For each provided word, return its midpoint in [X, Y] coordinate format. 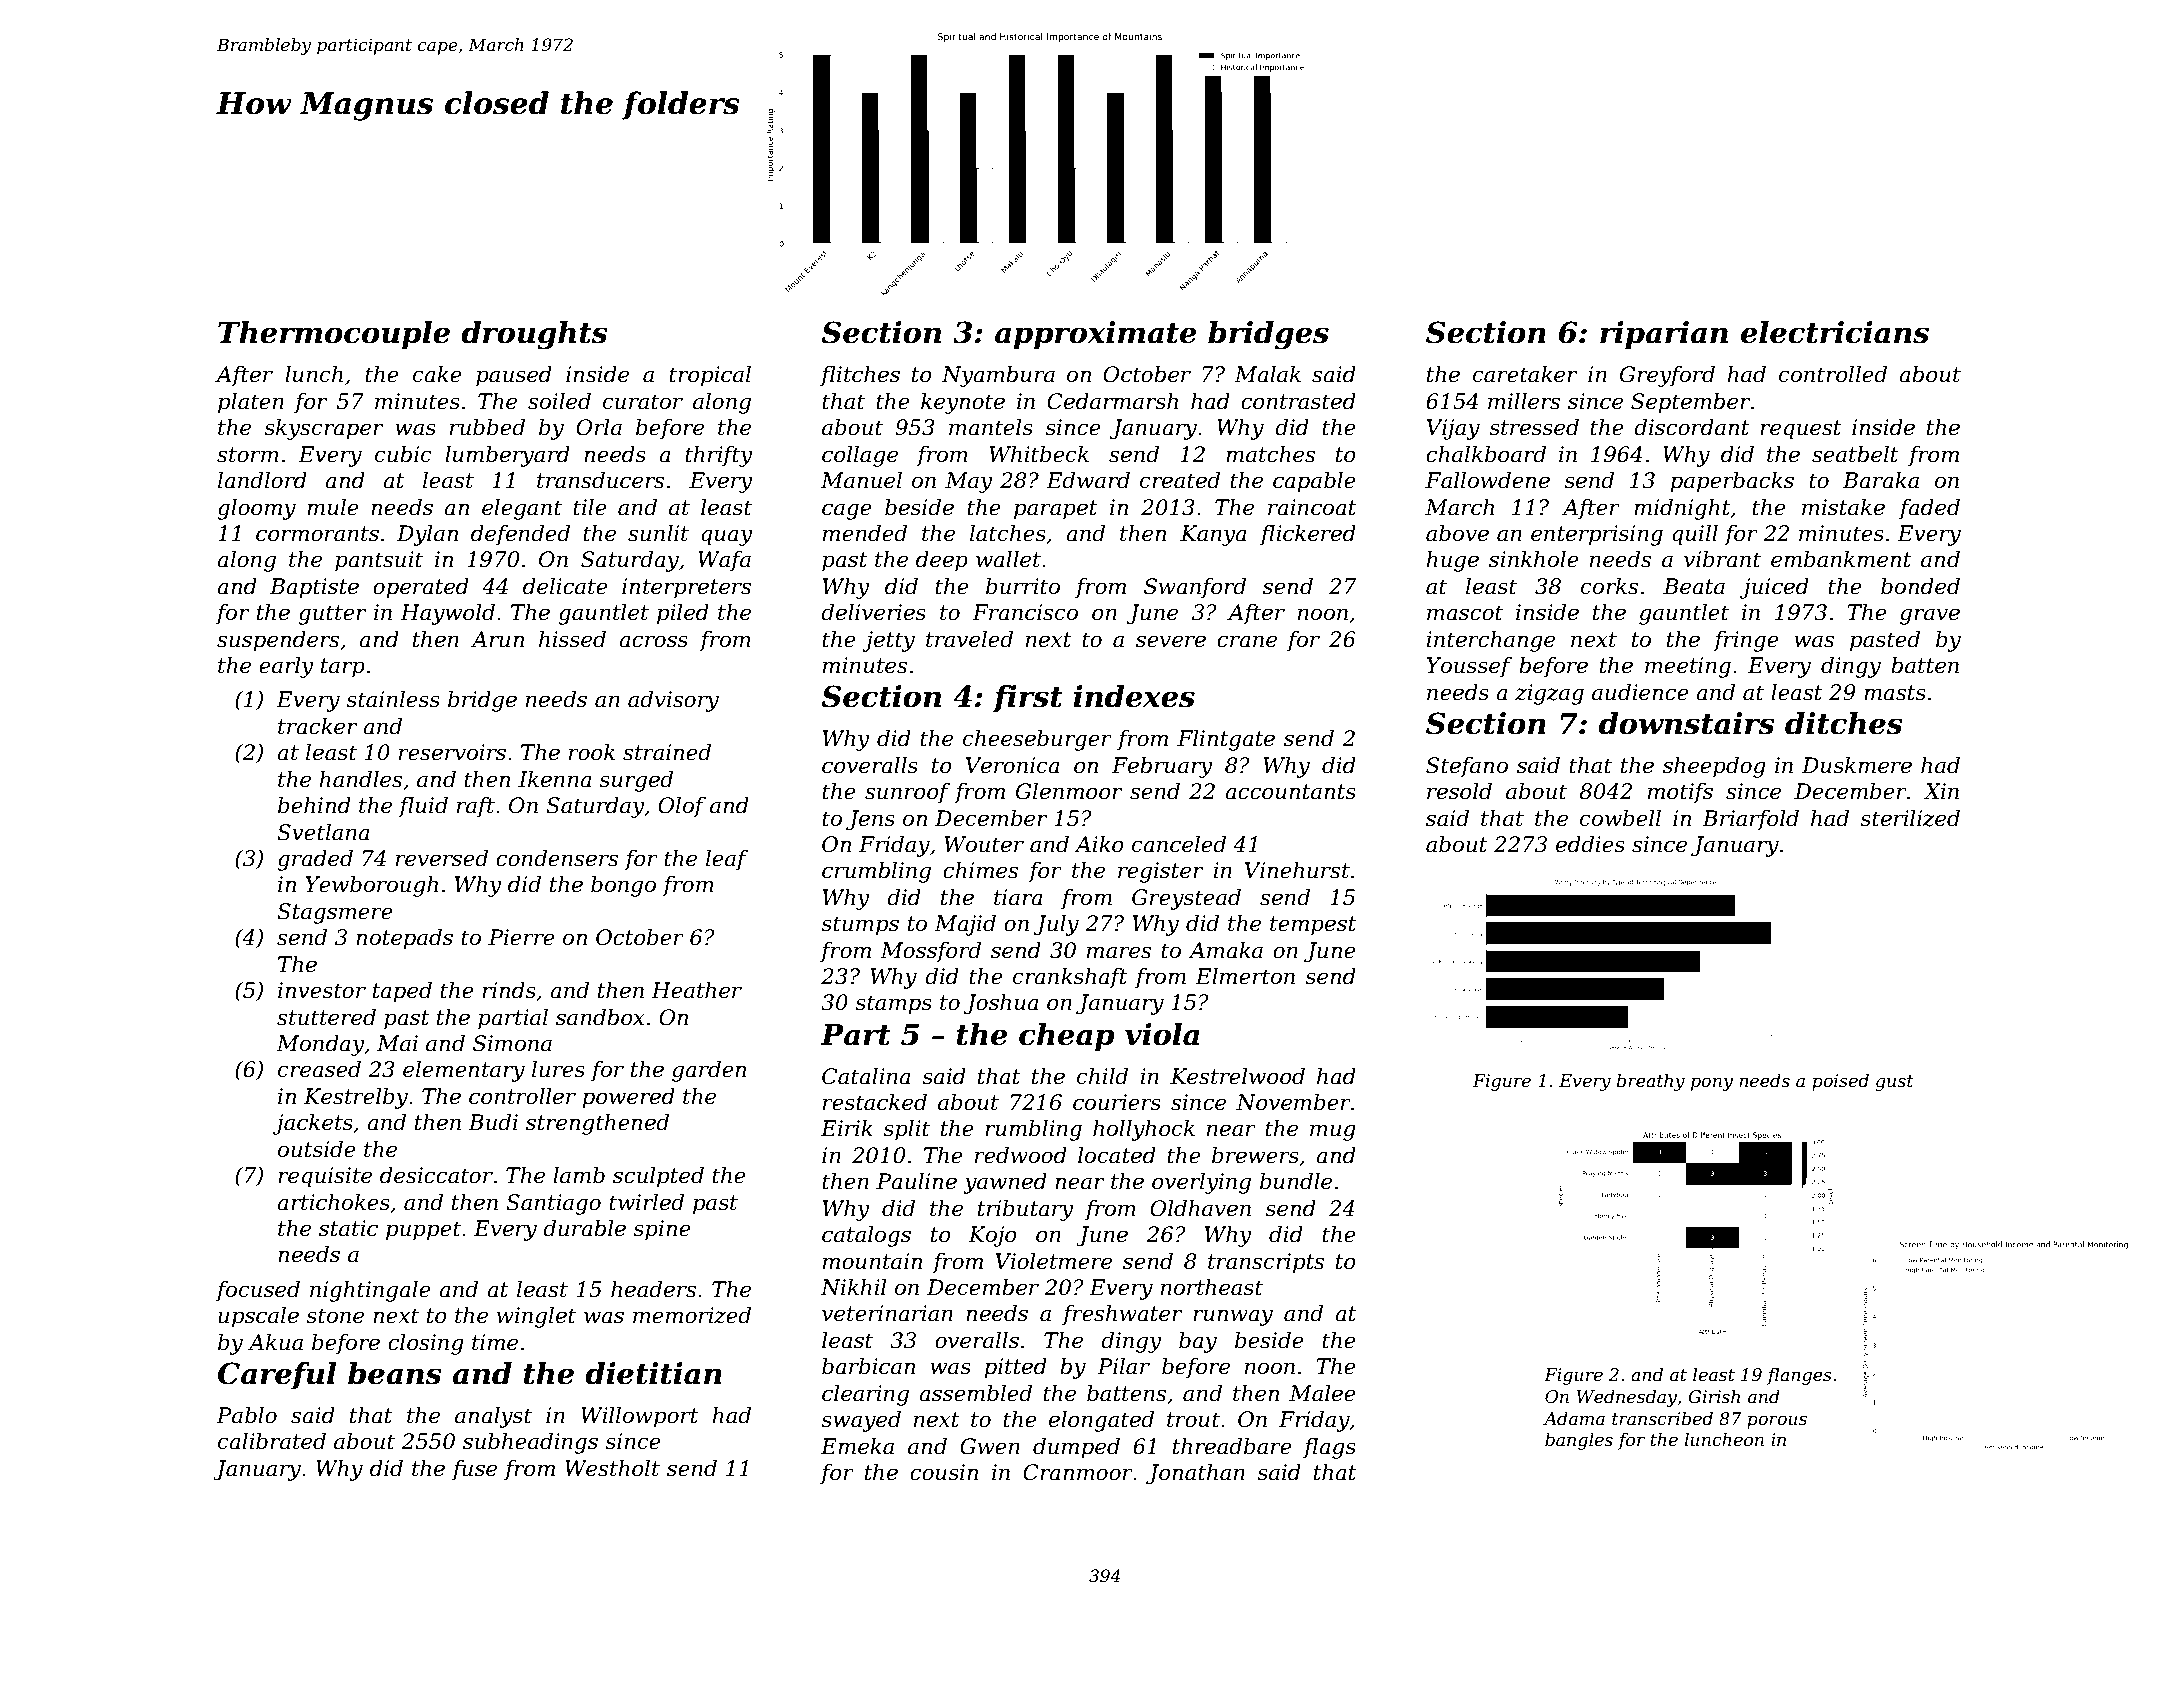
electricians [1835, 332]
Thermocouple [334, 335]
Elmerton [1245, 976]
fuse [474, 1470]
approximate [1096, 335]
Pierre [521, 937]
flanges [1799, 1376]
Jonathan [1195, 1474]
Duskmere [1857, 765]
